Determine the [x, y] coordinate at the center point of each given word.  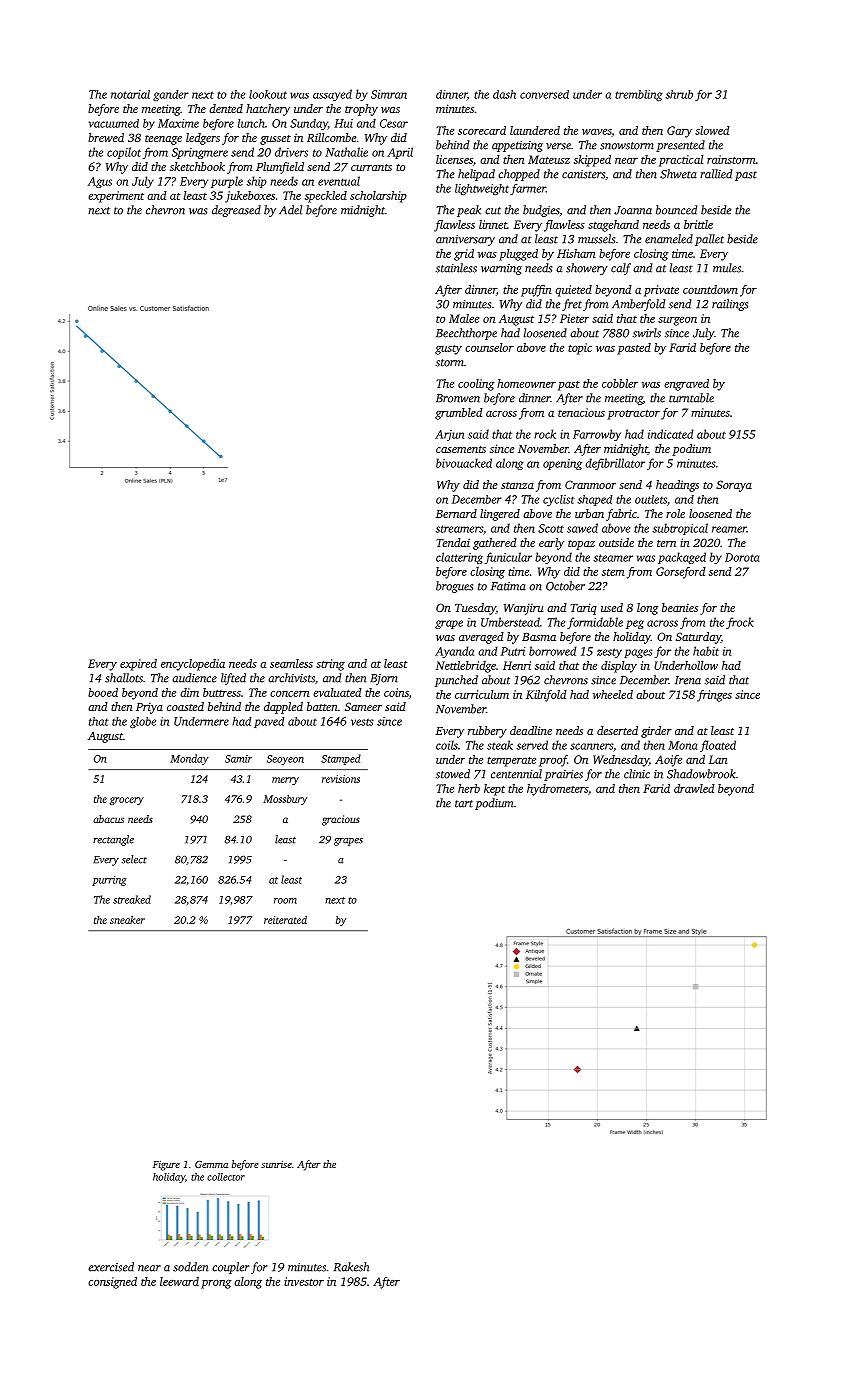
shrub [679, 94]
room [285, 901]
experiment [116, 197]
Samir [238, 759]
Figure [166, 1166]
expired [138, 665]
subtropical [680, 529]
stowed [453, 774]
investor [304, 1281]
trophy [361, 110]
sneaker [127, 919]
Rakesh [351, 1267]
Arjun [449, 435]
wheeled [613, 694]
